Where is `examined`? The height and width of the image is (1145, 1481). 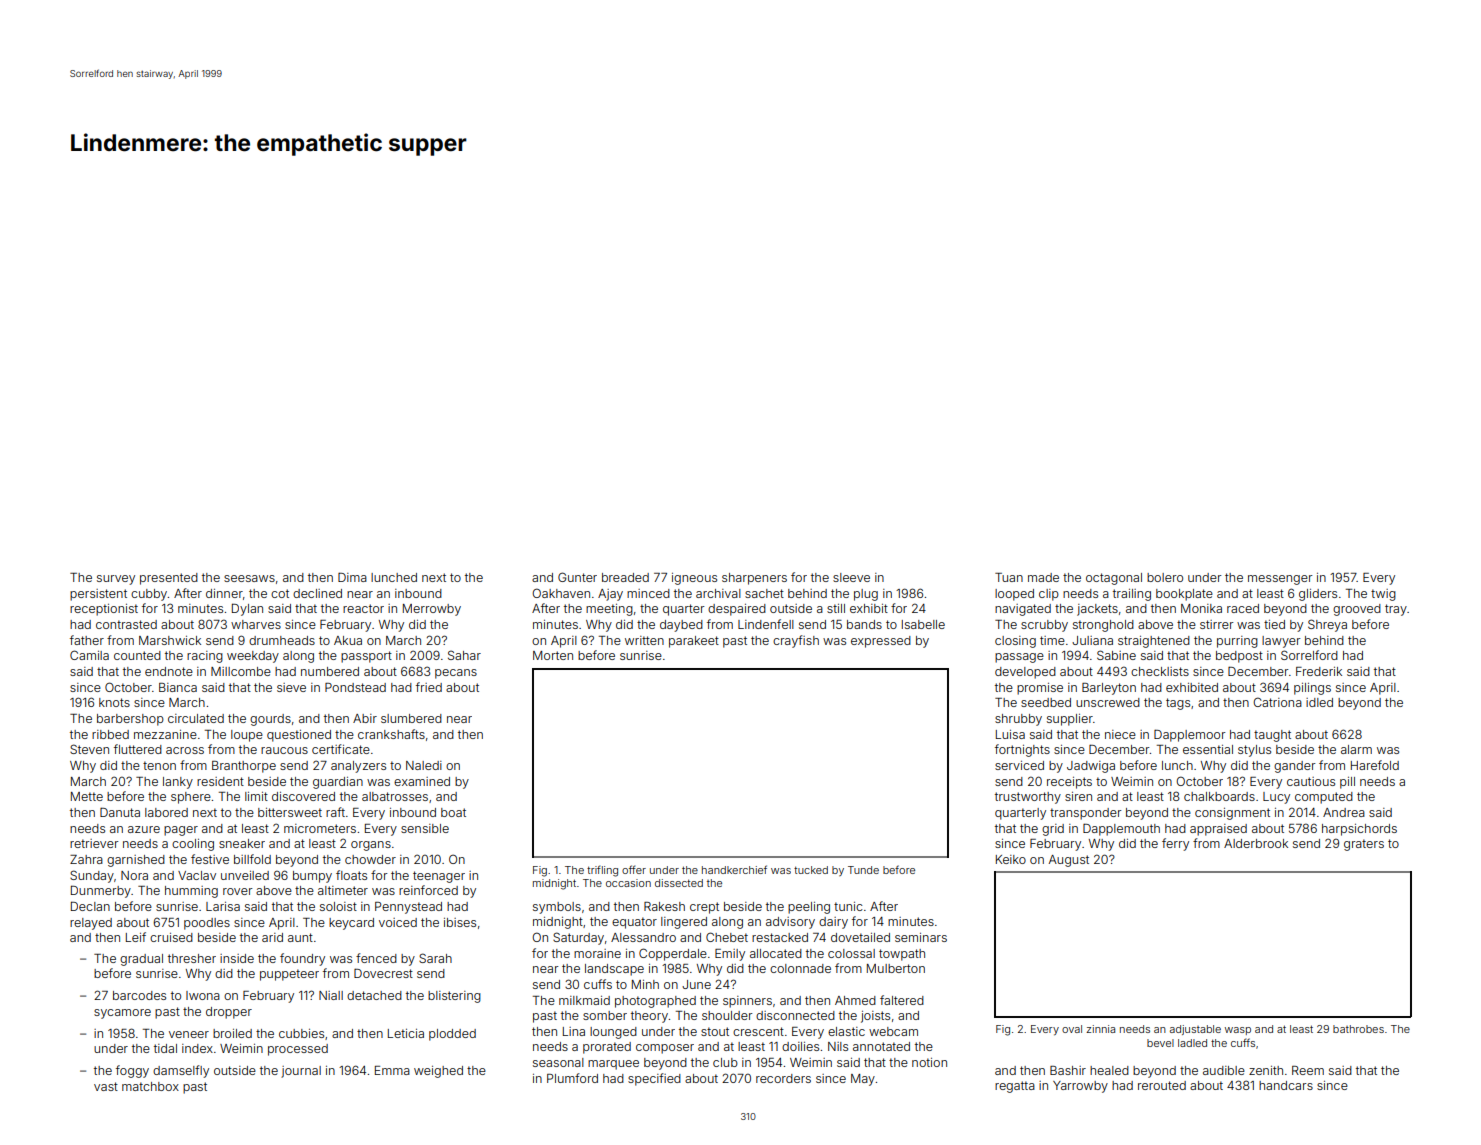
examined is located at coordinates (422, 781).
